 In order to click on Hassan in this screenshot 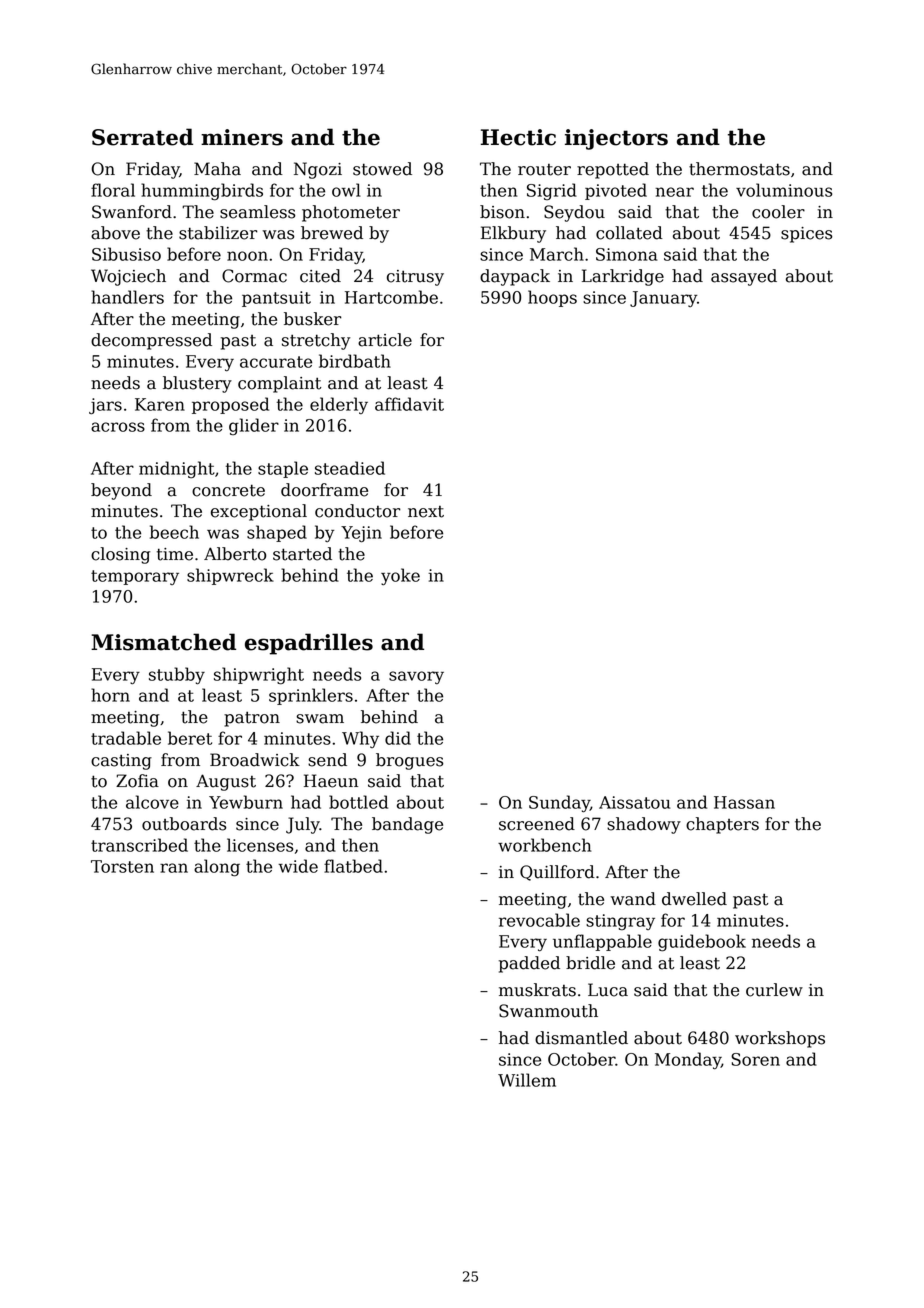, I will do `click(744, 802)`.
